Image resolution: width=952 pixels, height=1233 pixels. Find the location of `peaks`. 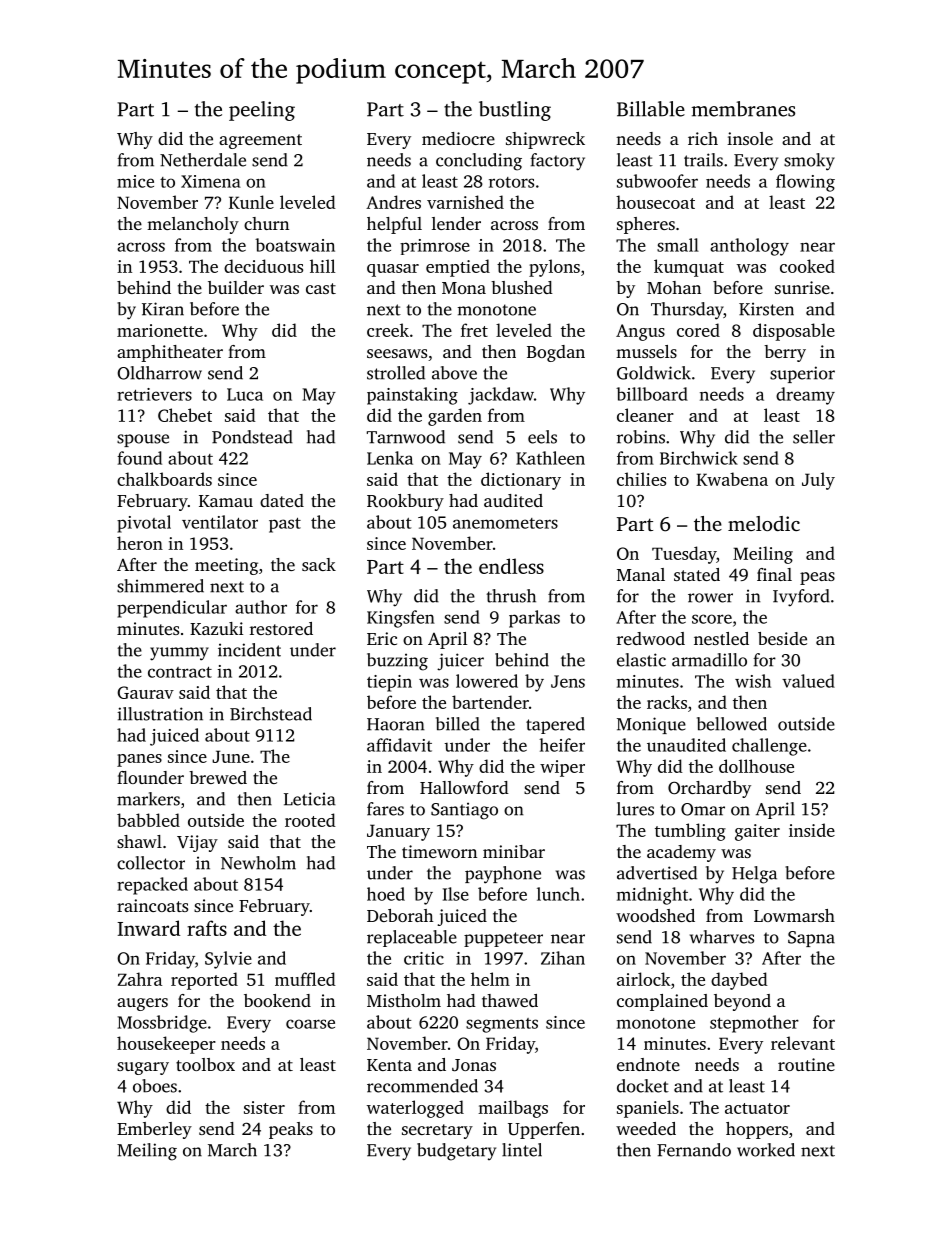

peaks is located at coordinates (291, 1130).
